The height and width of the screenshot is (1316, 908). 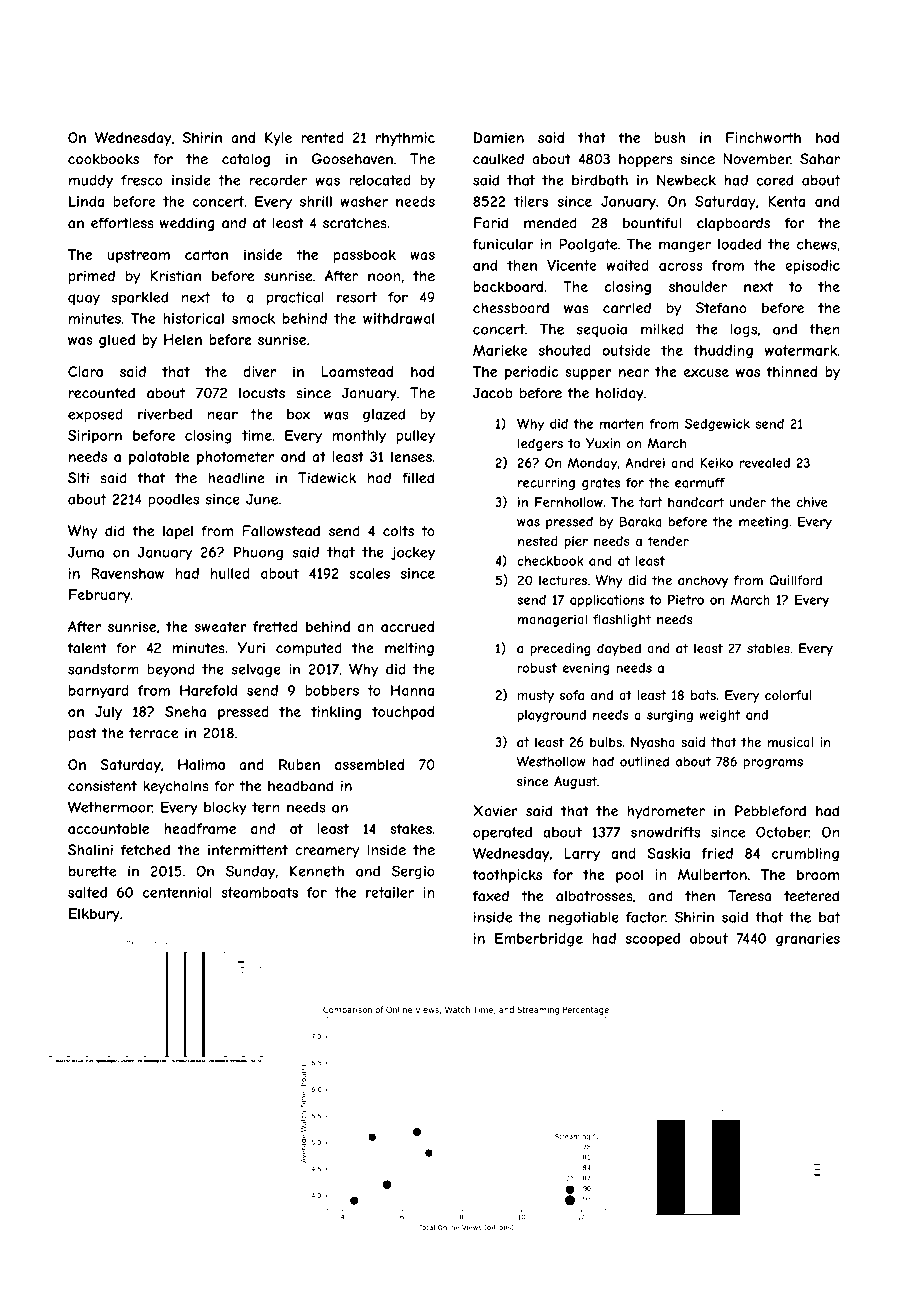 I want to click on excuse, so click(x=706, y=373).
